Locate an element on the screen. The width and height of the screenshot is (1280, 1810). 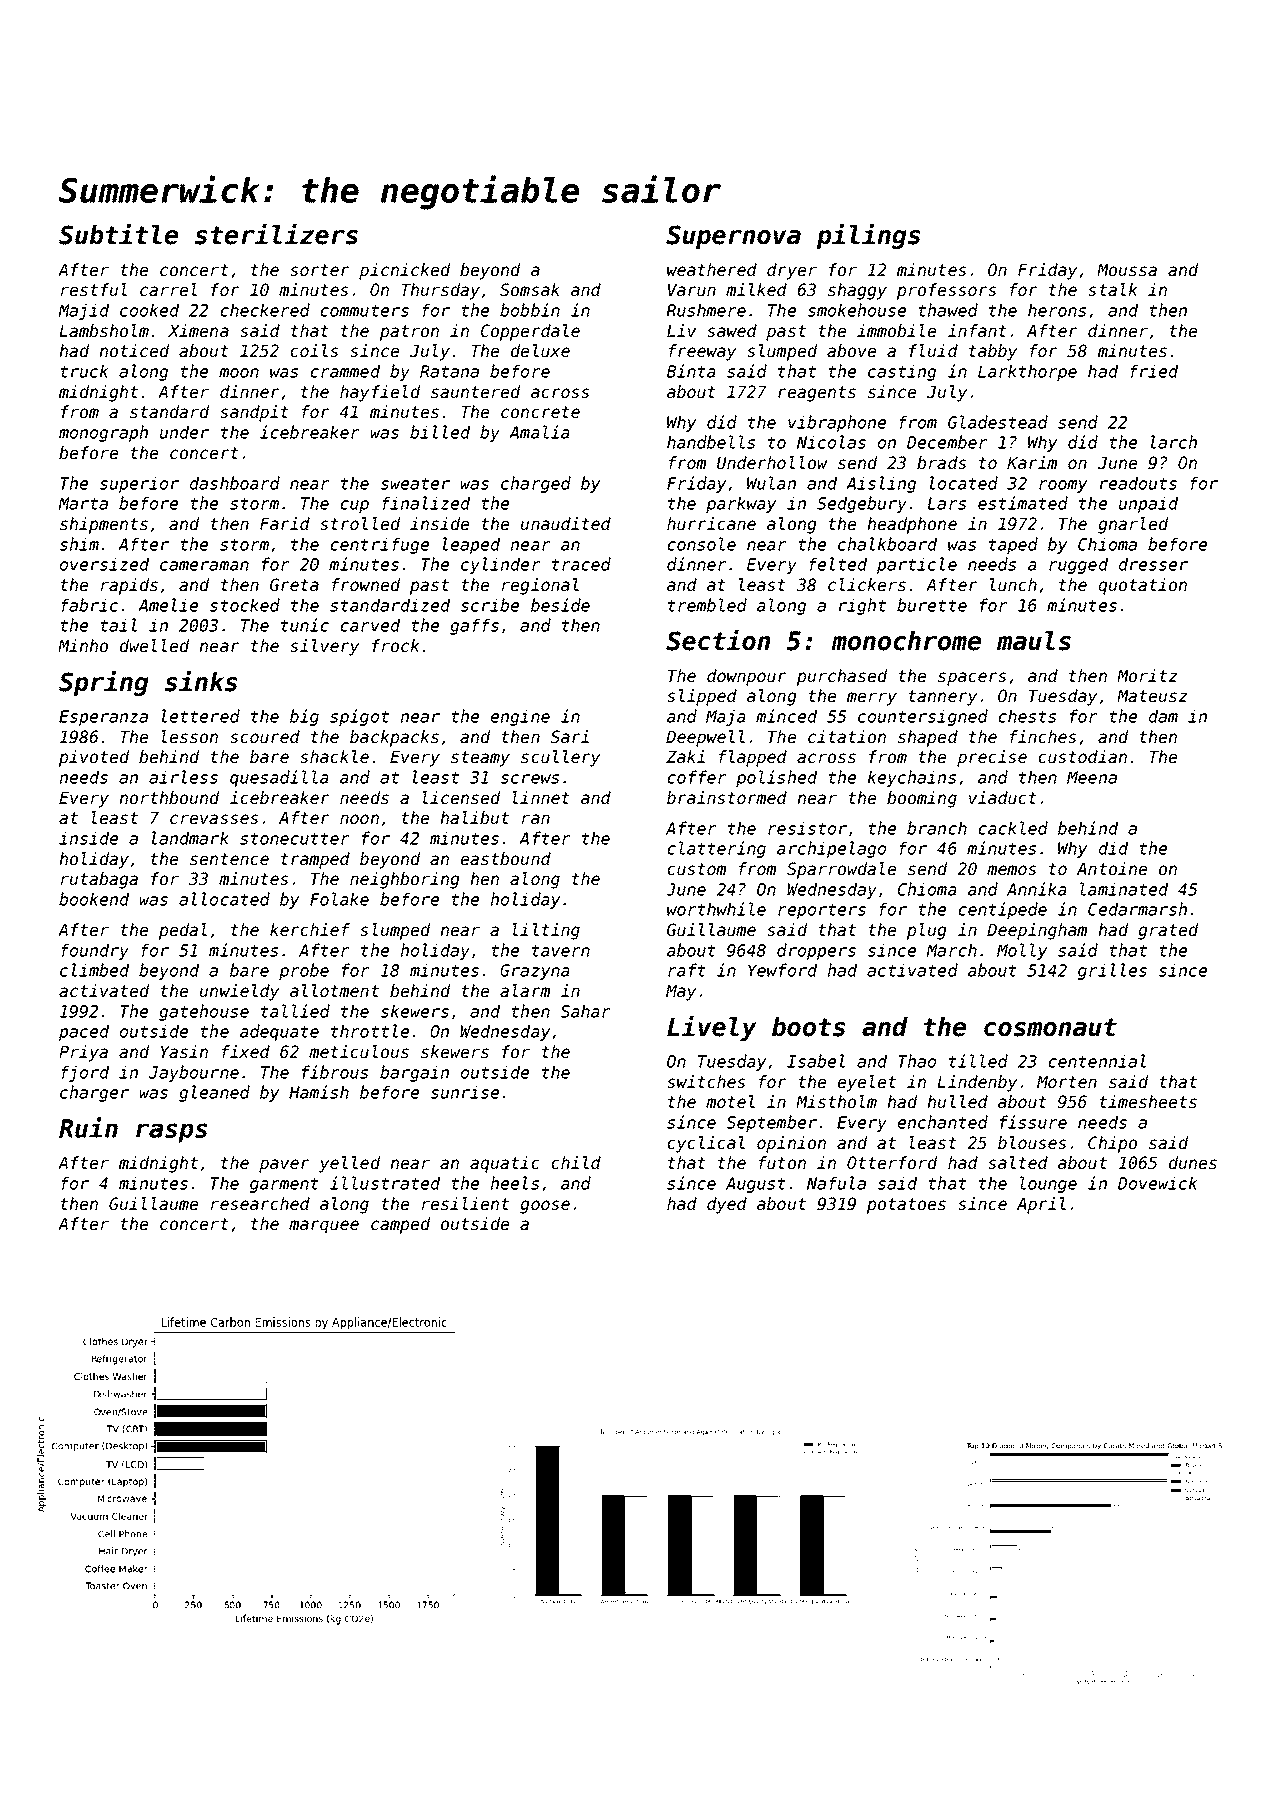
freeway is located at coordinates (702, 352).
